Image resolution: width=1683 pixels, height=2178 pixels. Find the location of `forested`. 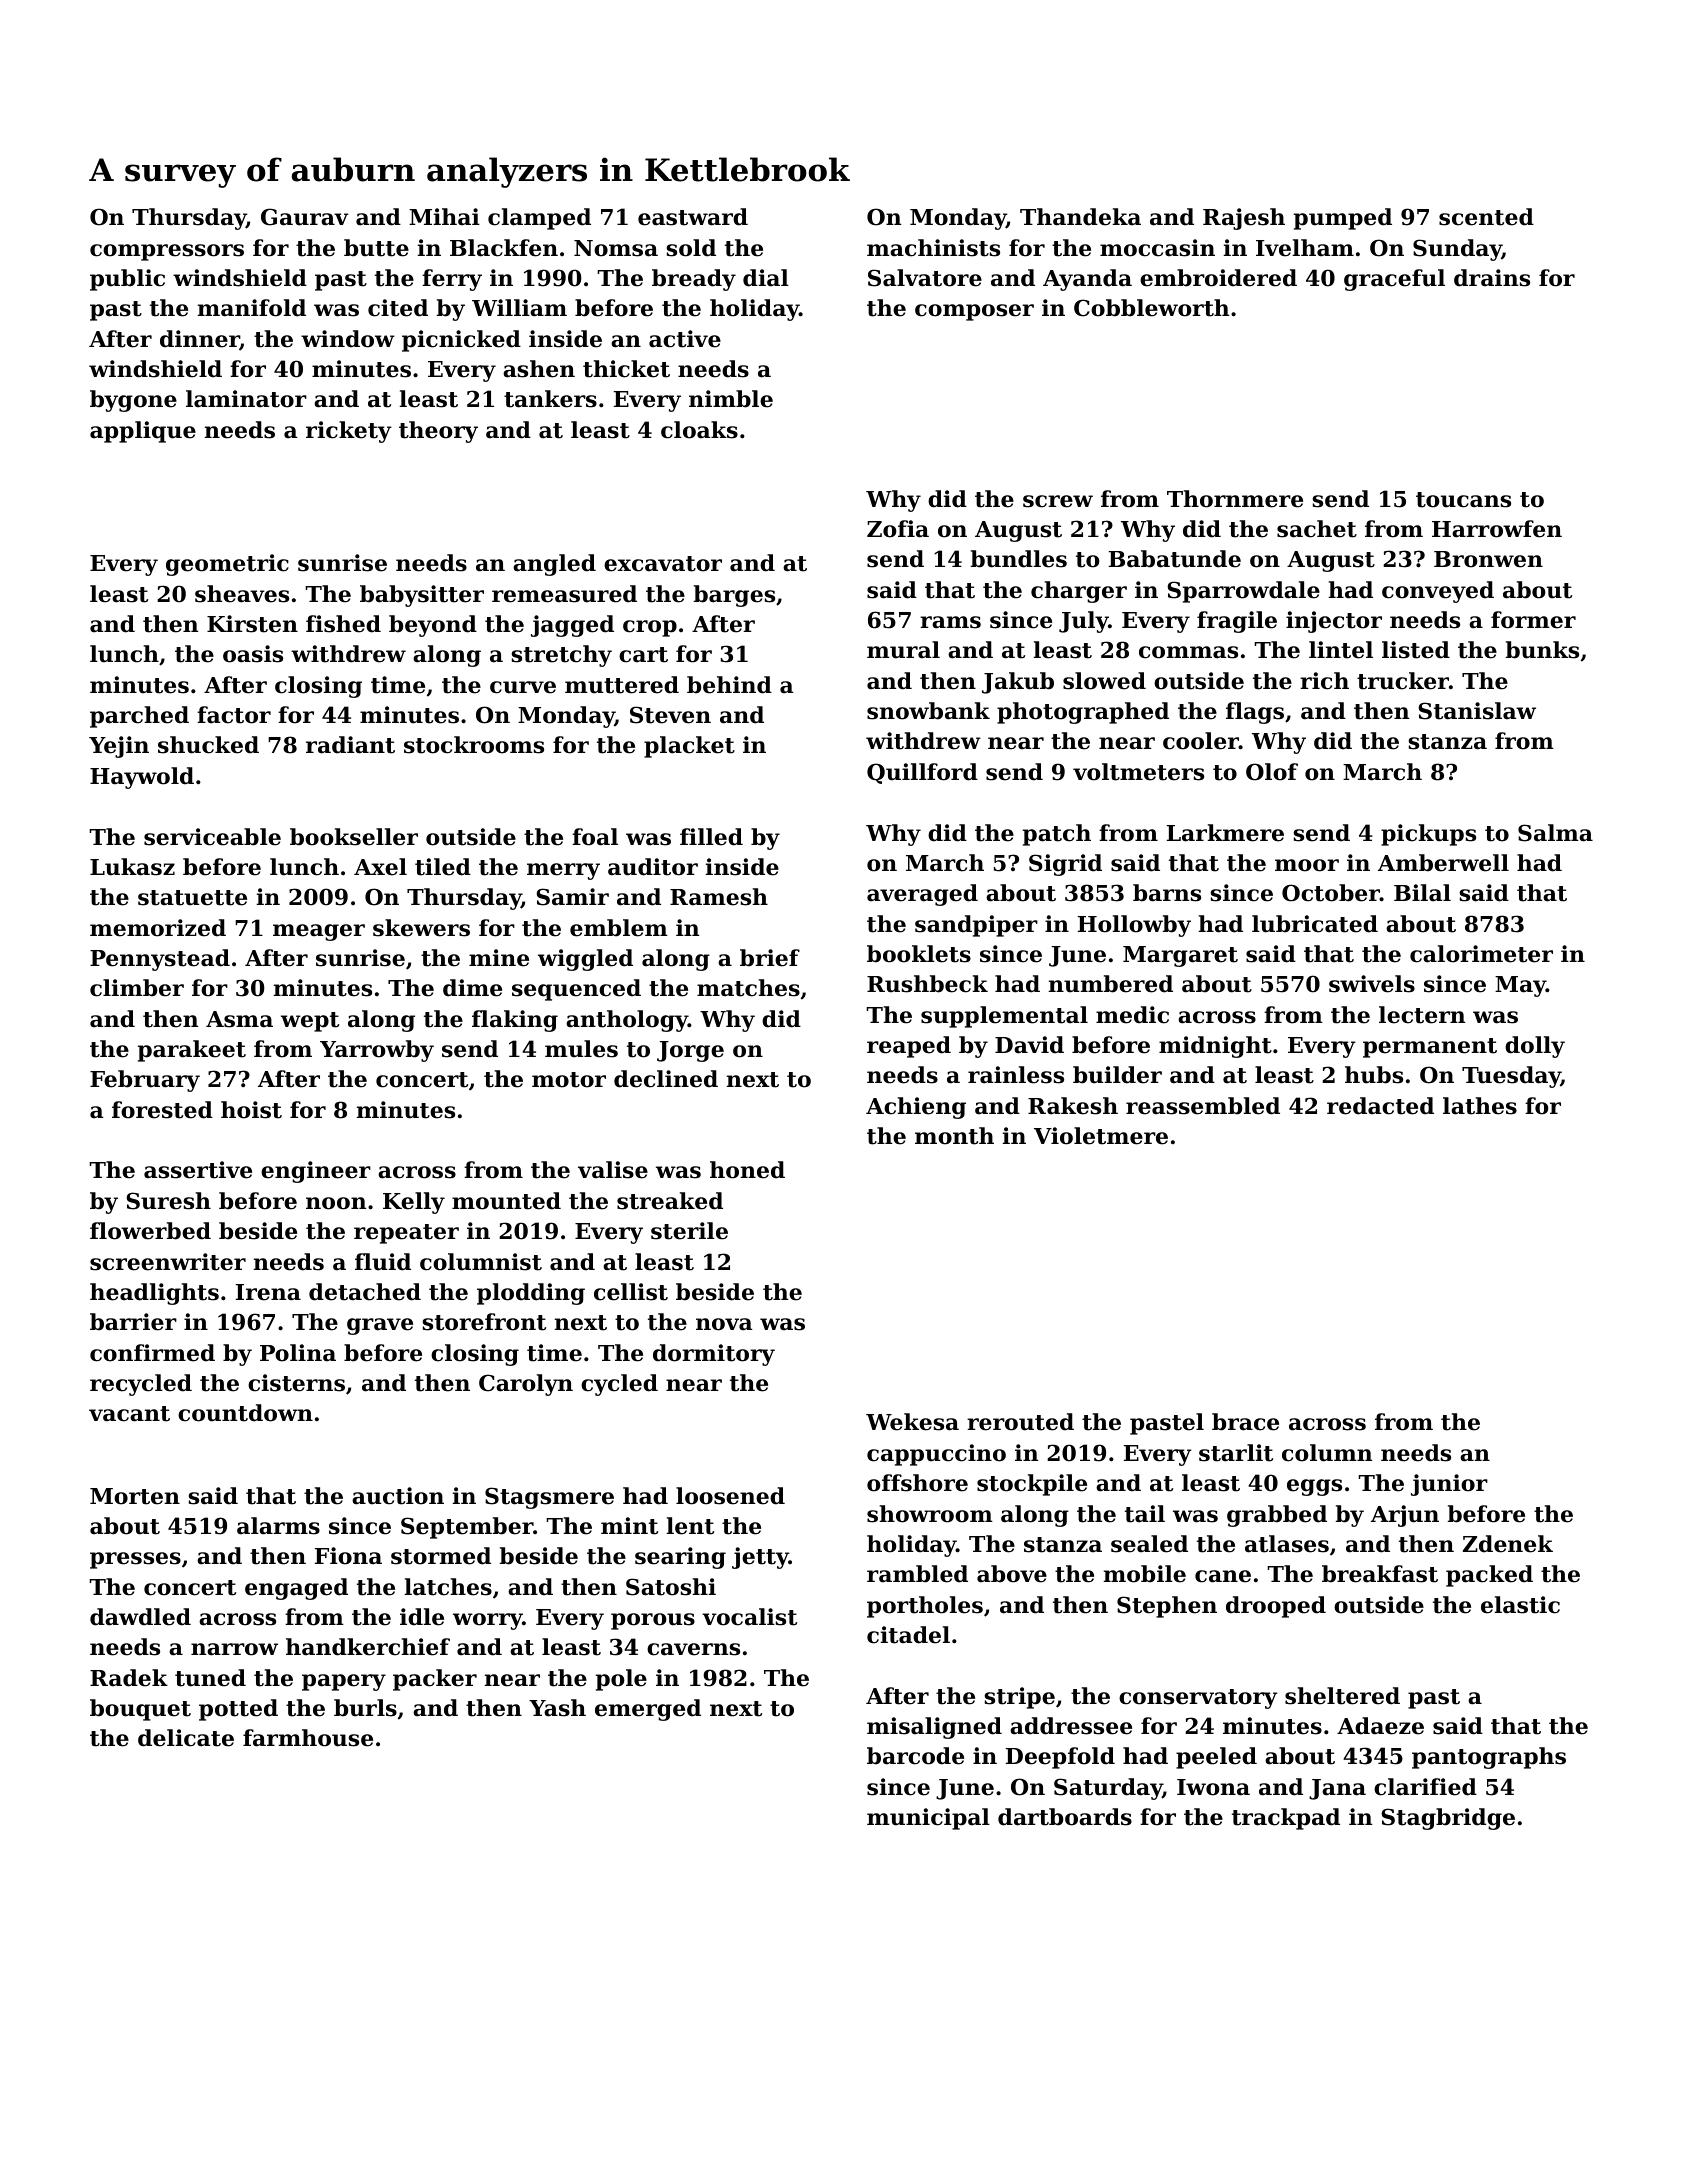

forested is located at coordinates (162, 1110).
